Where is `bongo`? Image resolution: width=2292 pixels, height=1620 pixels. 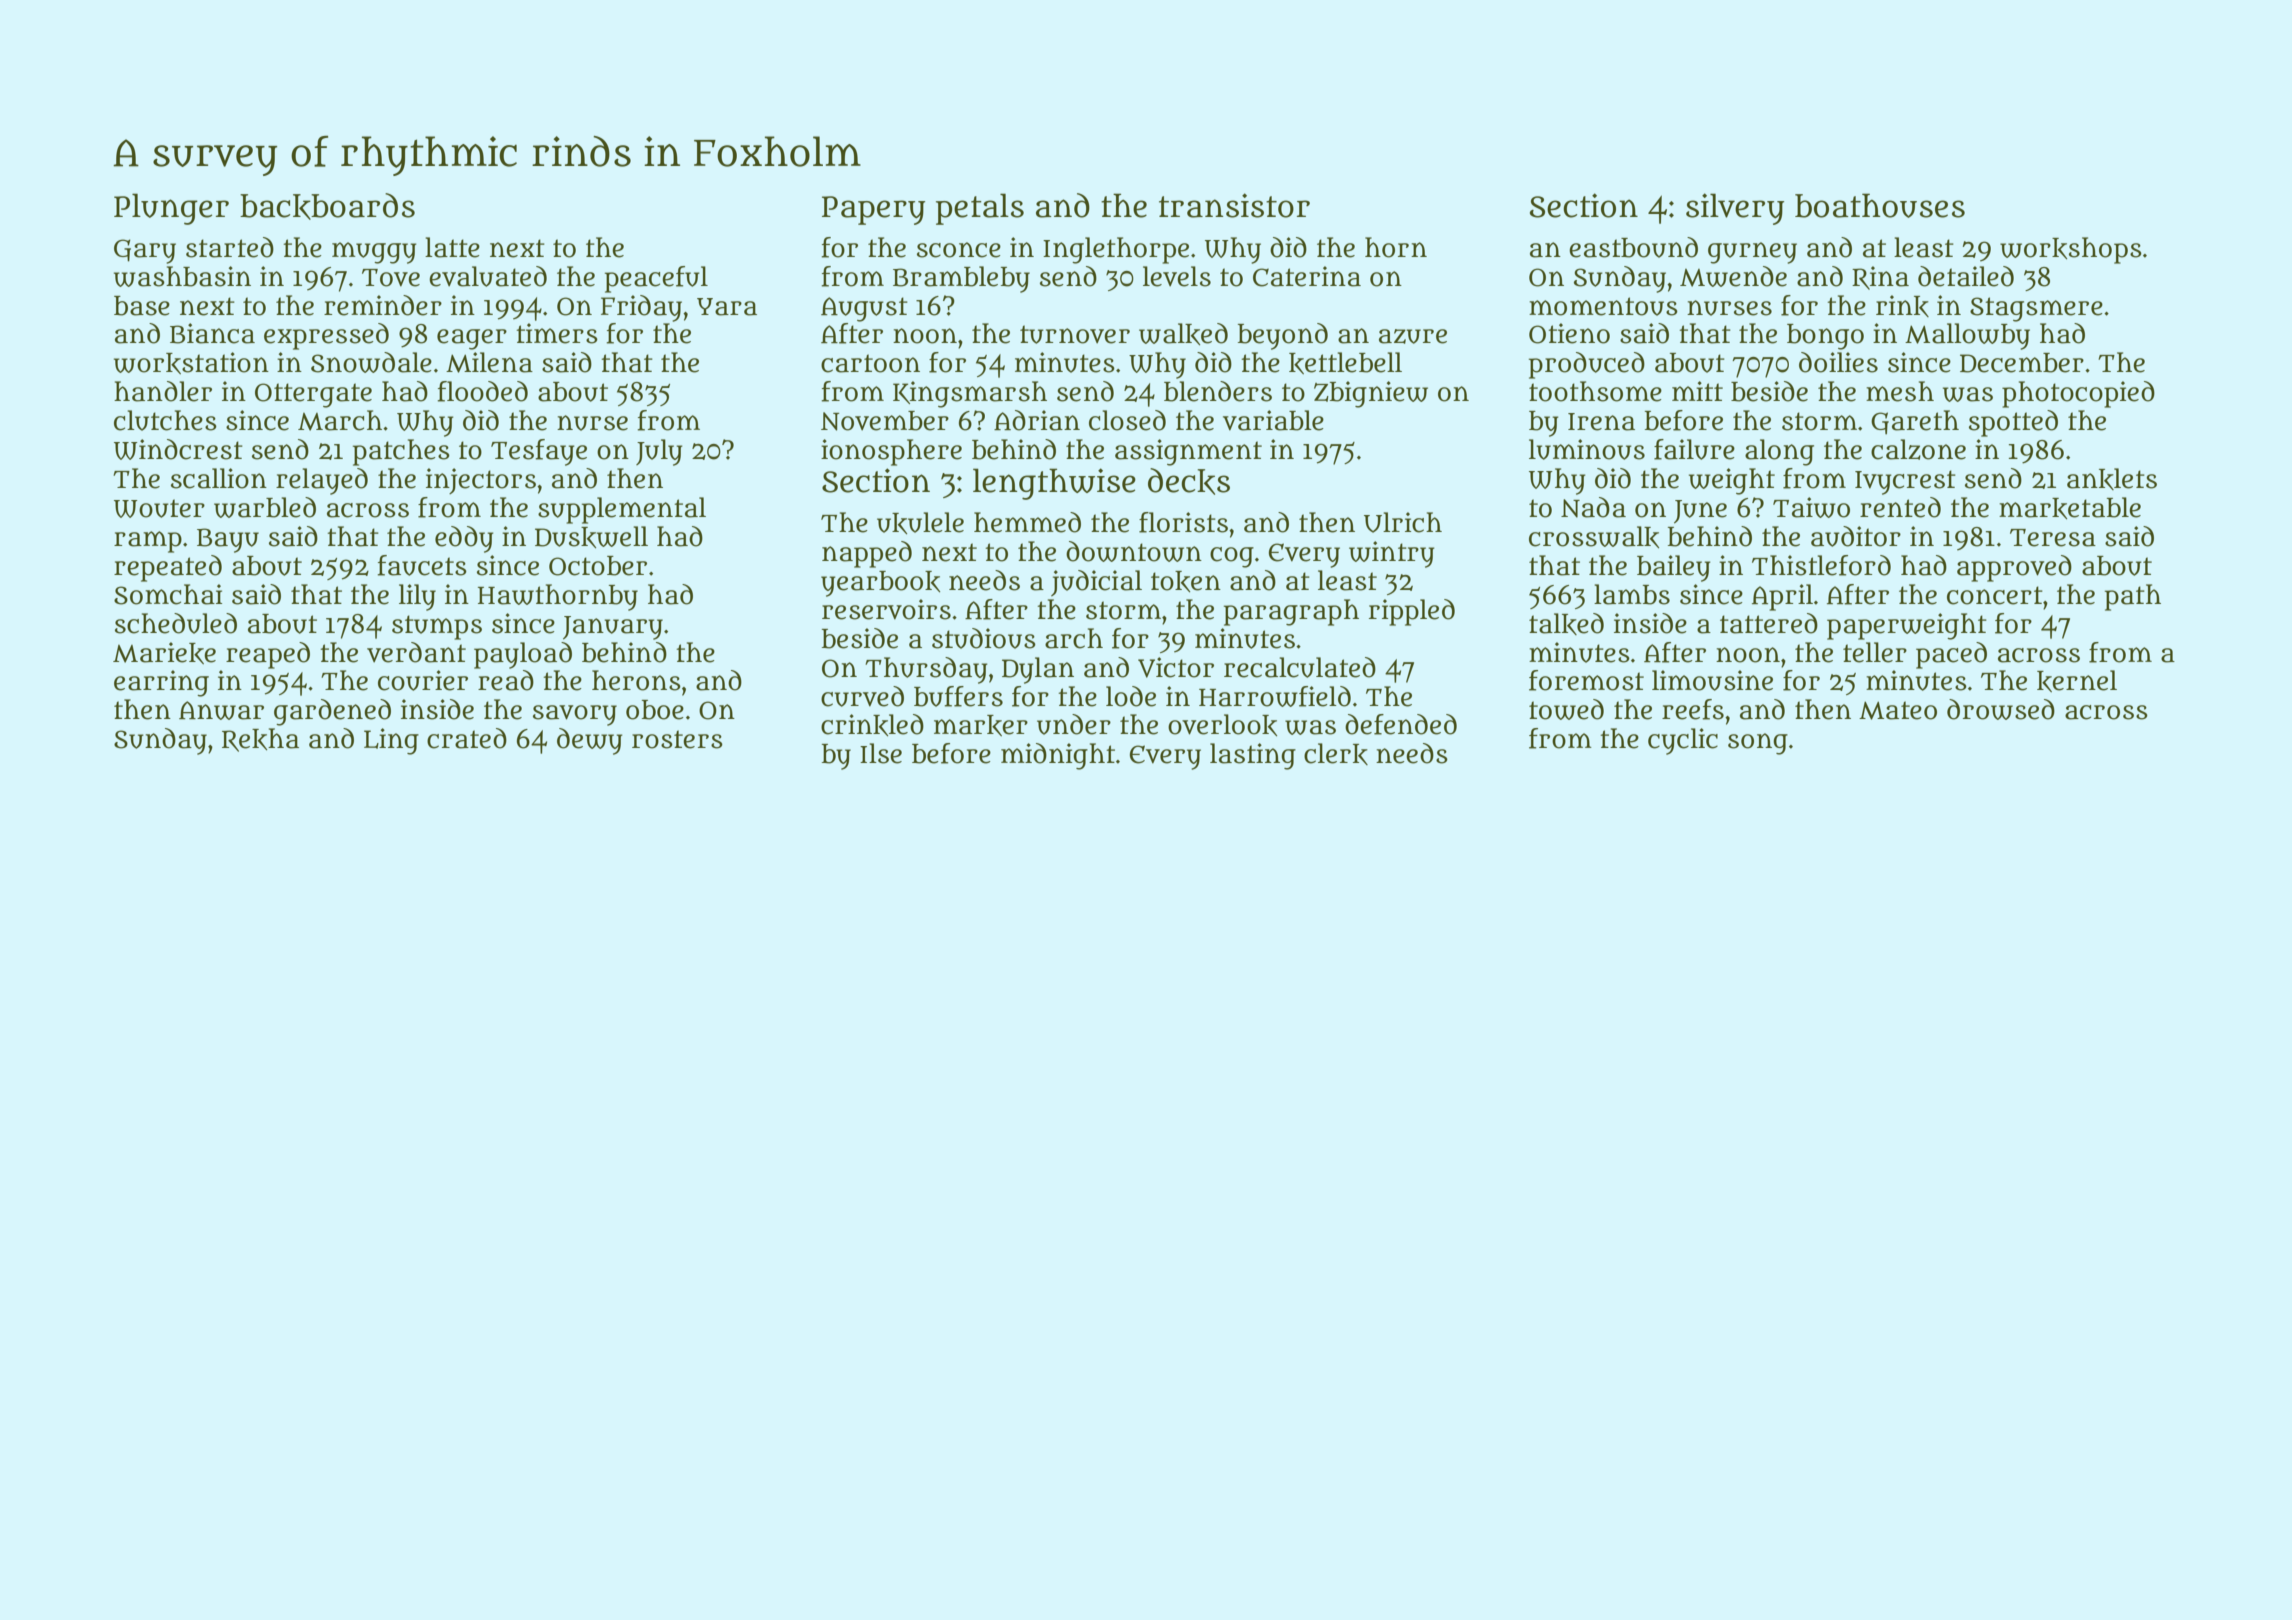 bongo is located at coordinates (1825, 337).
